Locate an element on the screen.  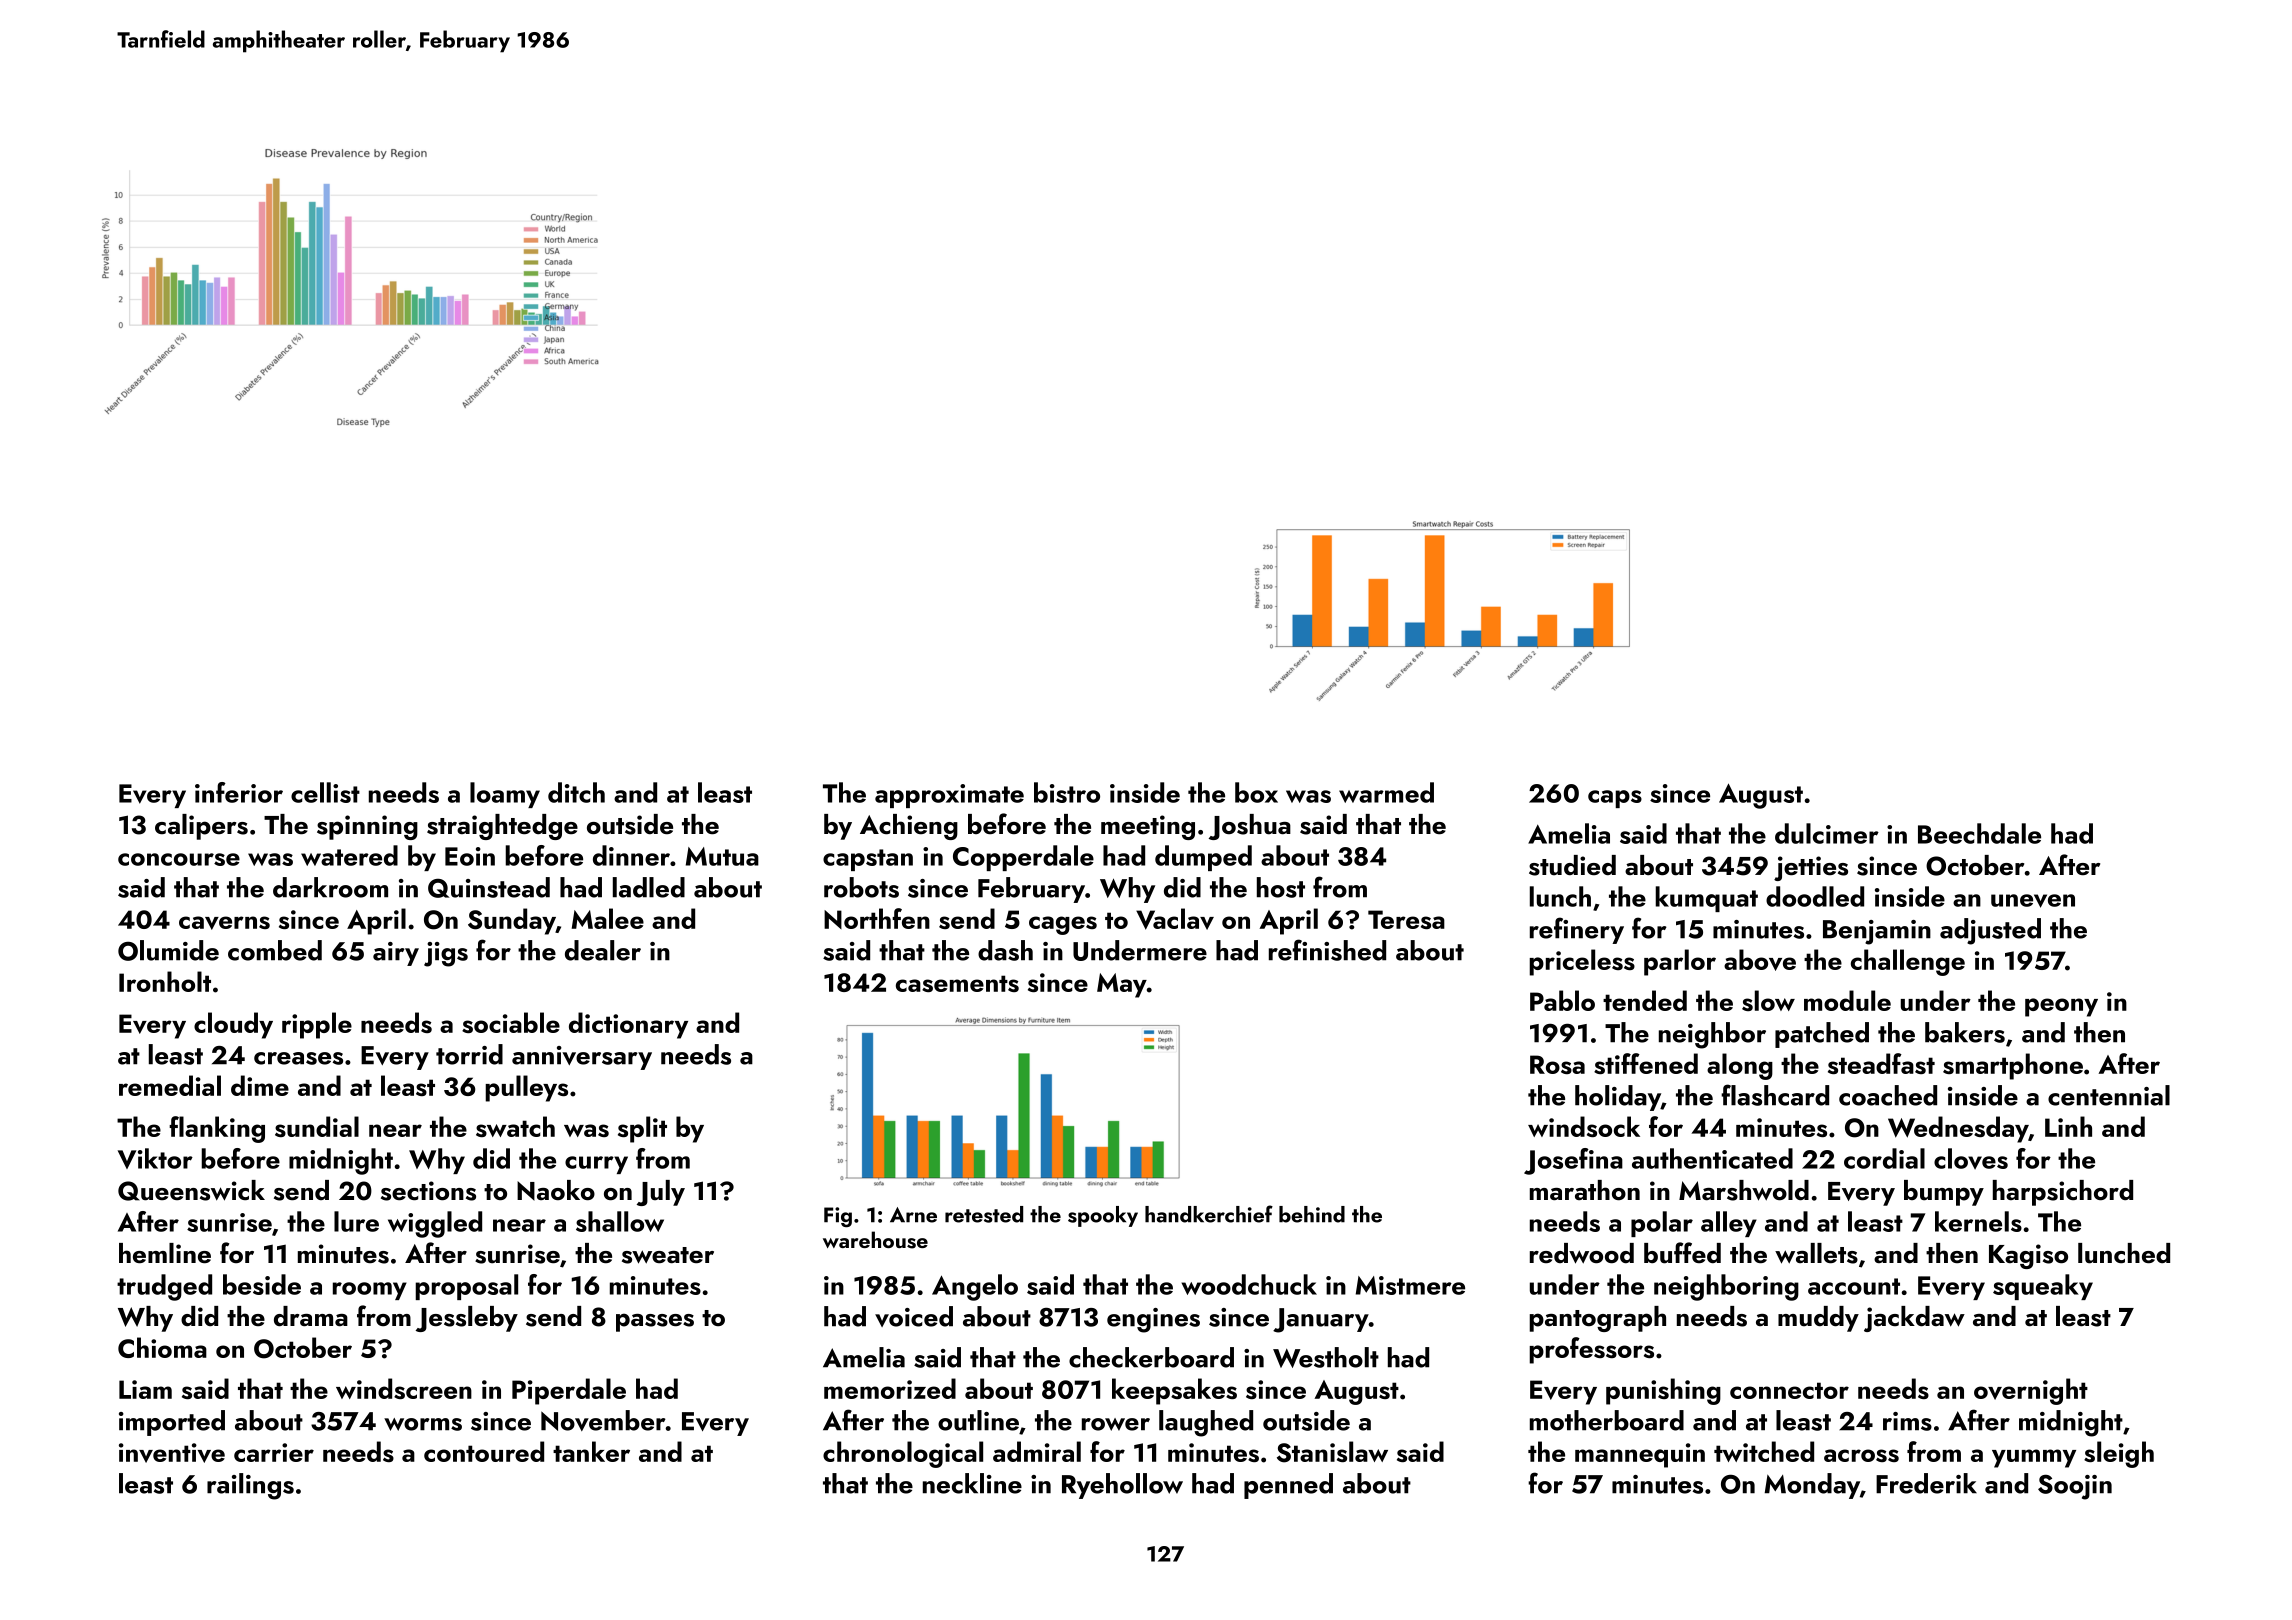
Naoko is located at coordinates (556, 1190).
